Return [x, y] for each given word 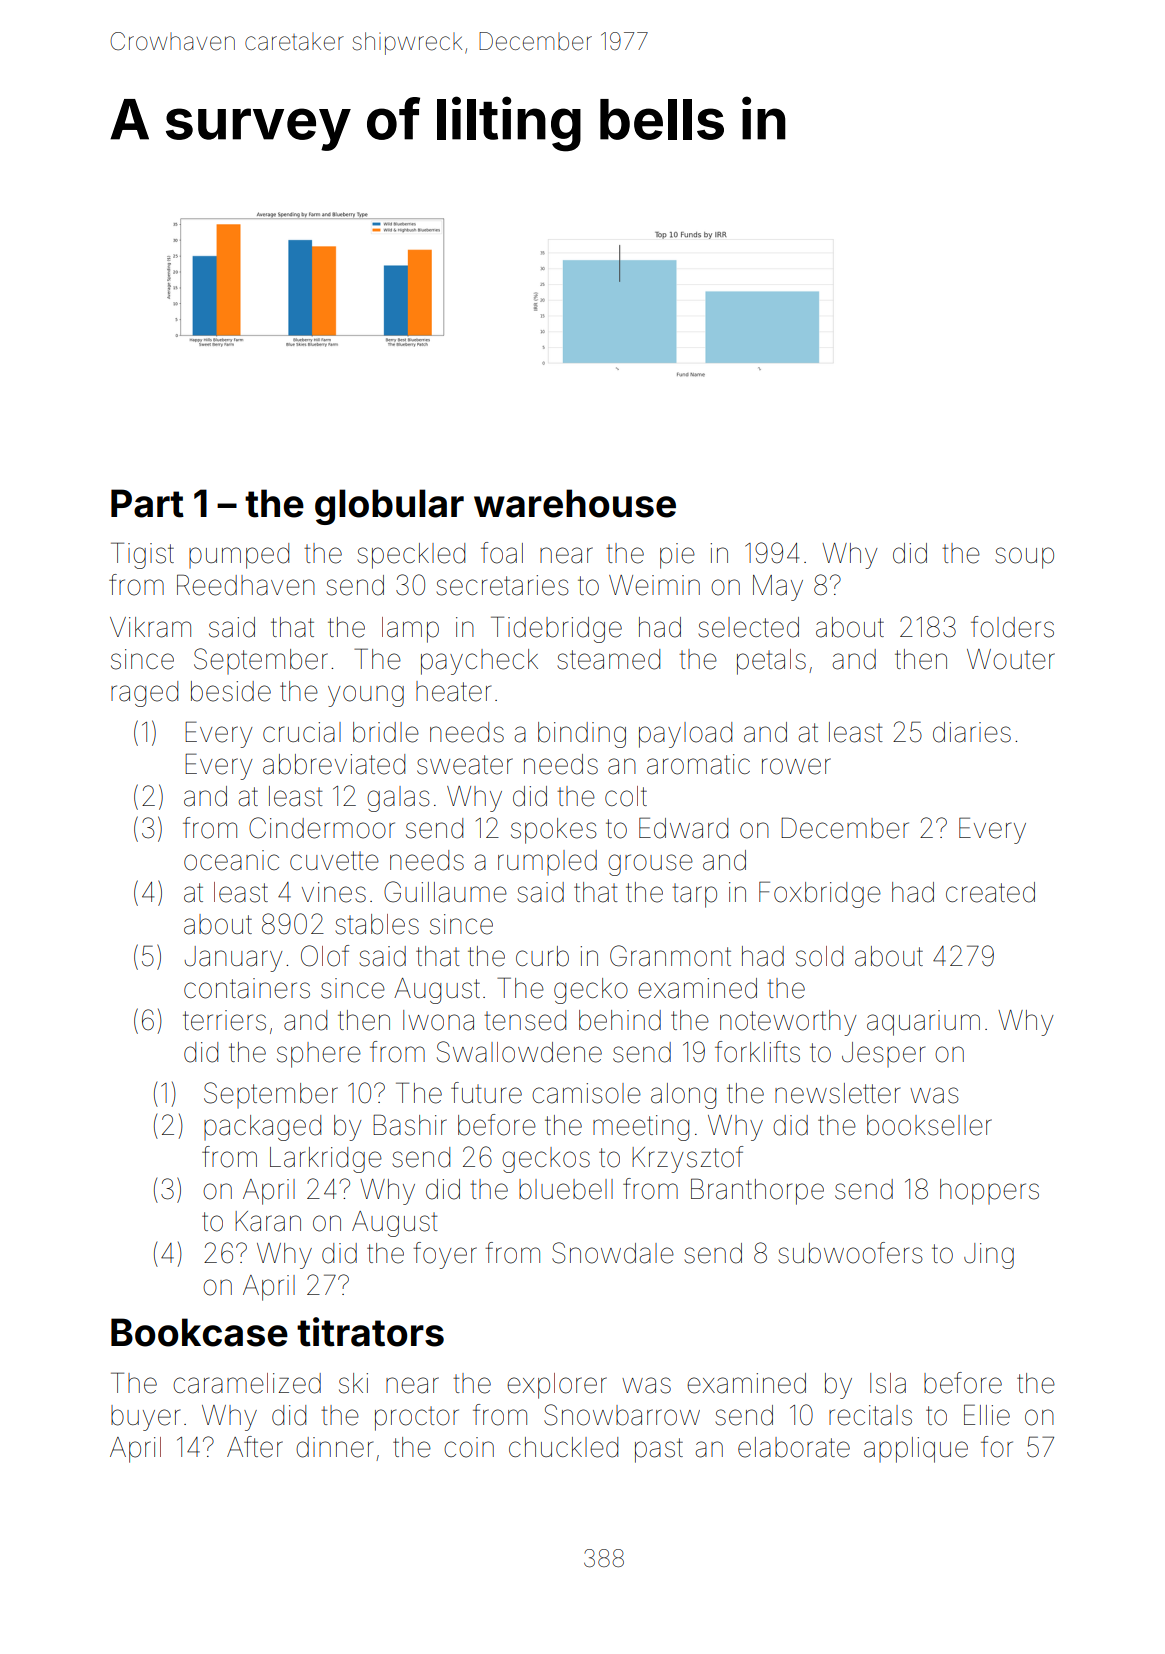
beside [231, 691]
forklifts [757, 1052]
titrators [370, 1332]
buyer [145, 1418]
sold [819, 956]
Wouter [1011, 659]
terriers [224, 1020]
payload [685, 735]
